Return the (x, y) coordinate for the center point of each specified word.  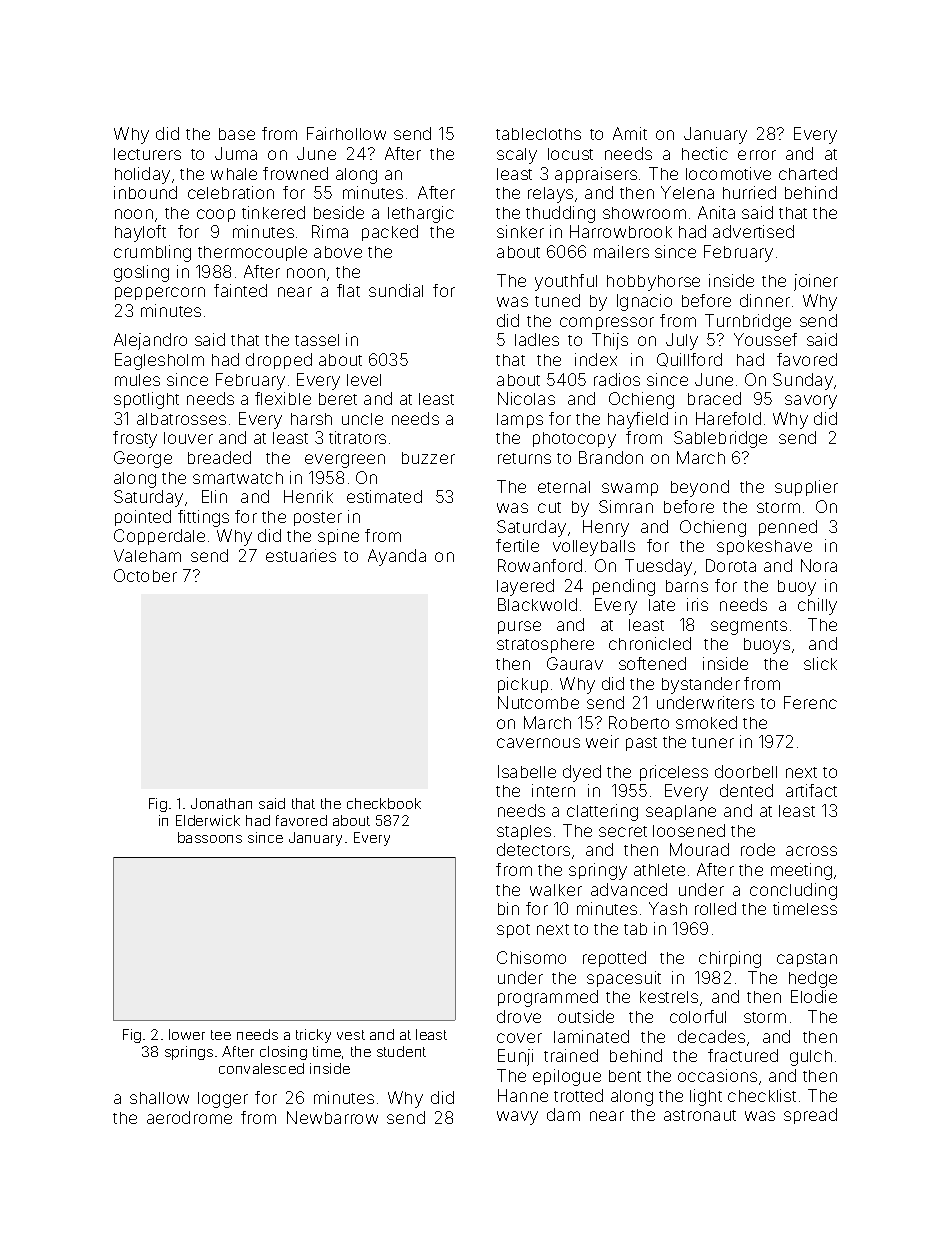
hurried (749, 192)
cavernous (538, 743)
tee (221, 1035)
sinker (520, 231)
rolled (715, 908)
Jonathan (221, 803)
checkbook (384, 803)
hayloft (140, 233)
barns (687, 586)
